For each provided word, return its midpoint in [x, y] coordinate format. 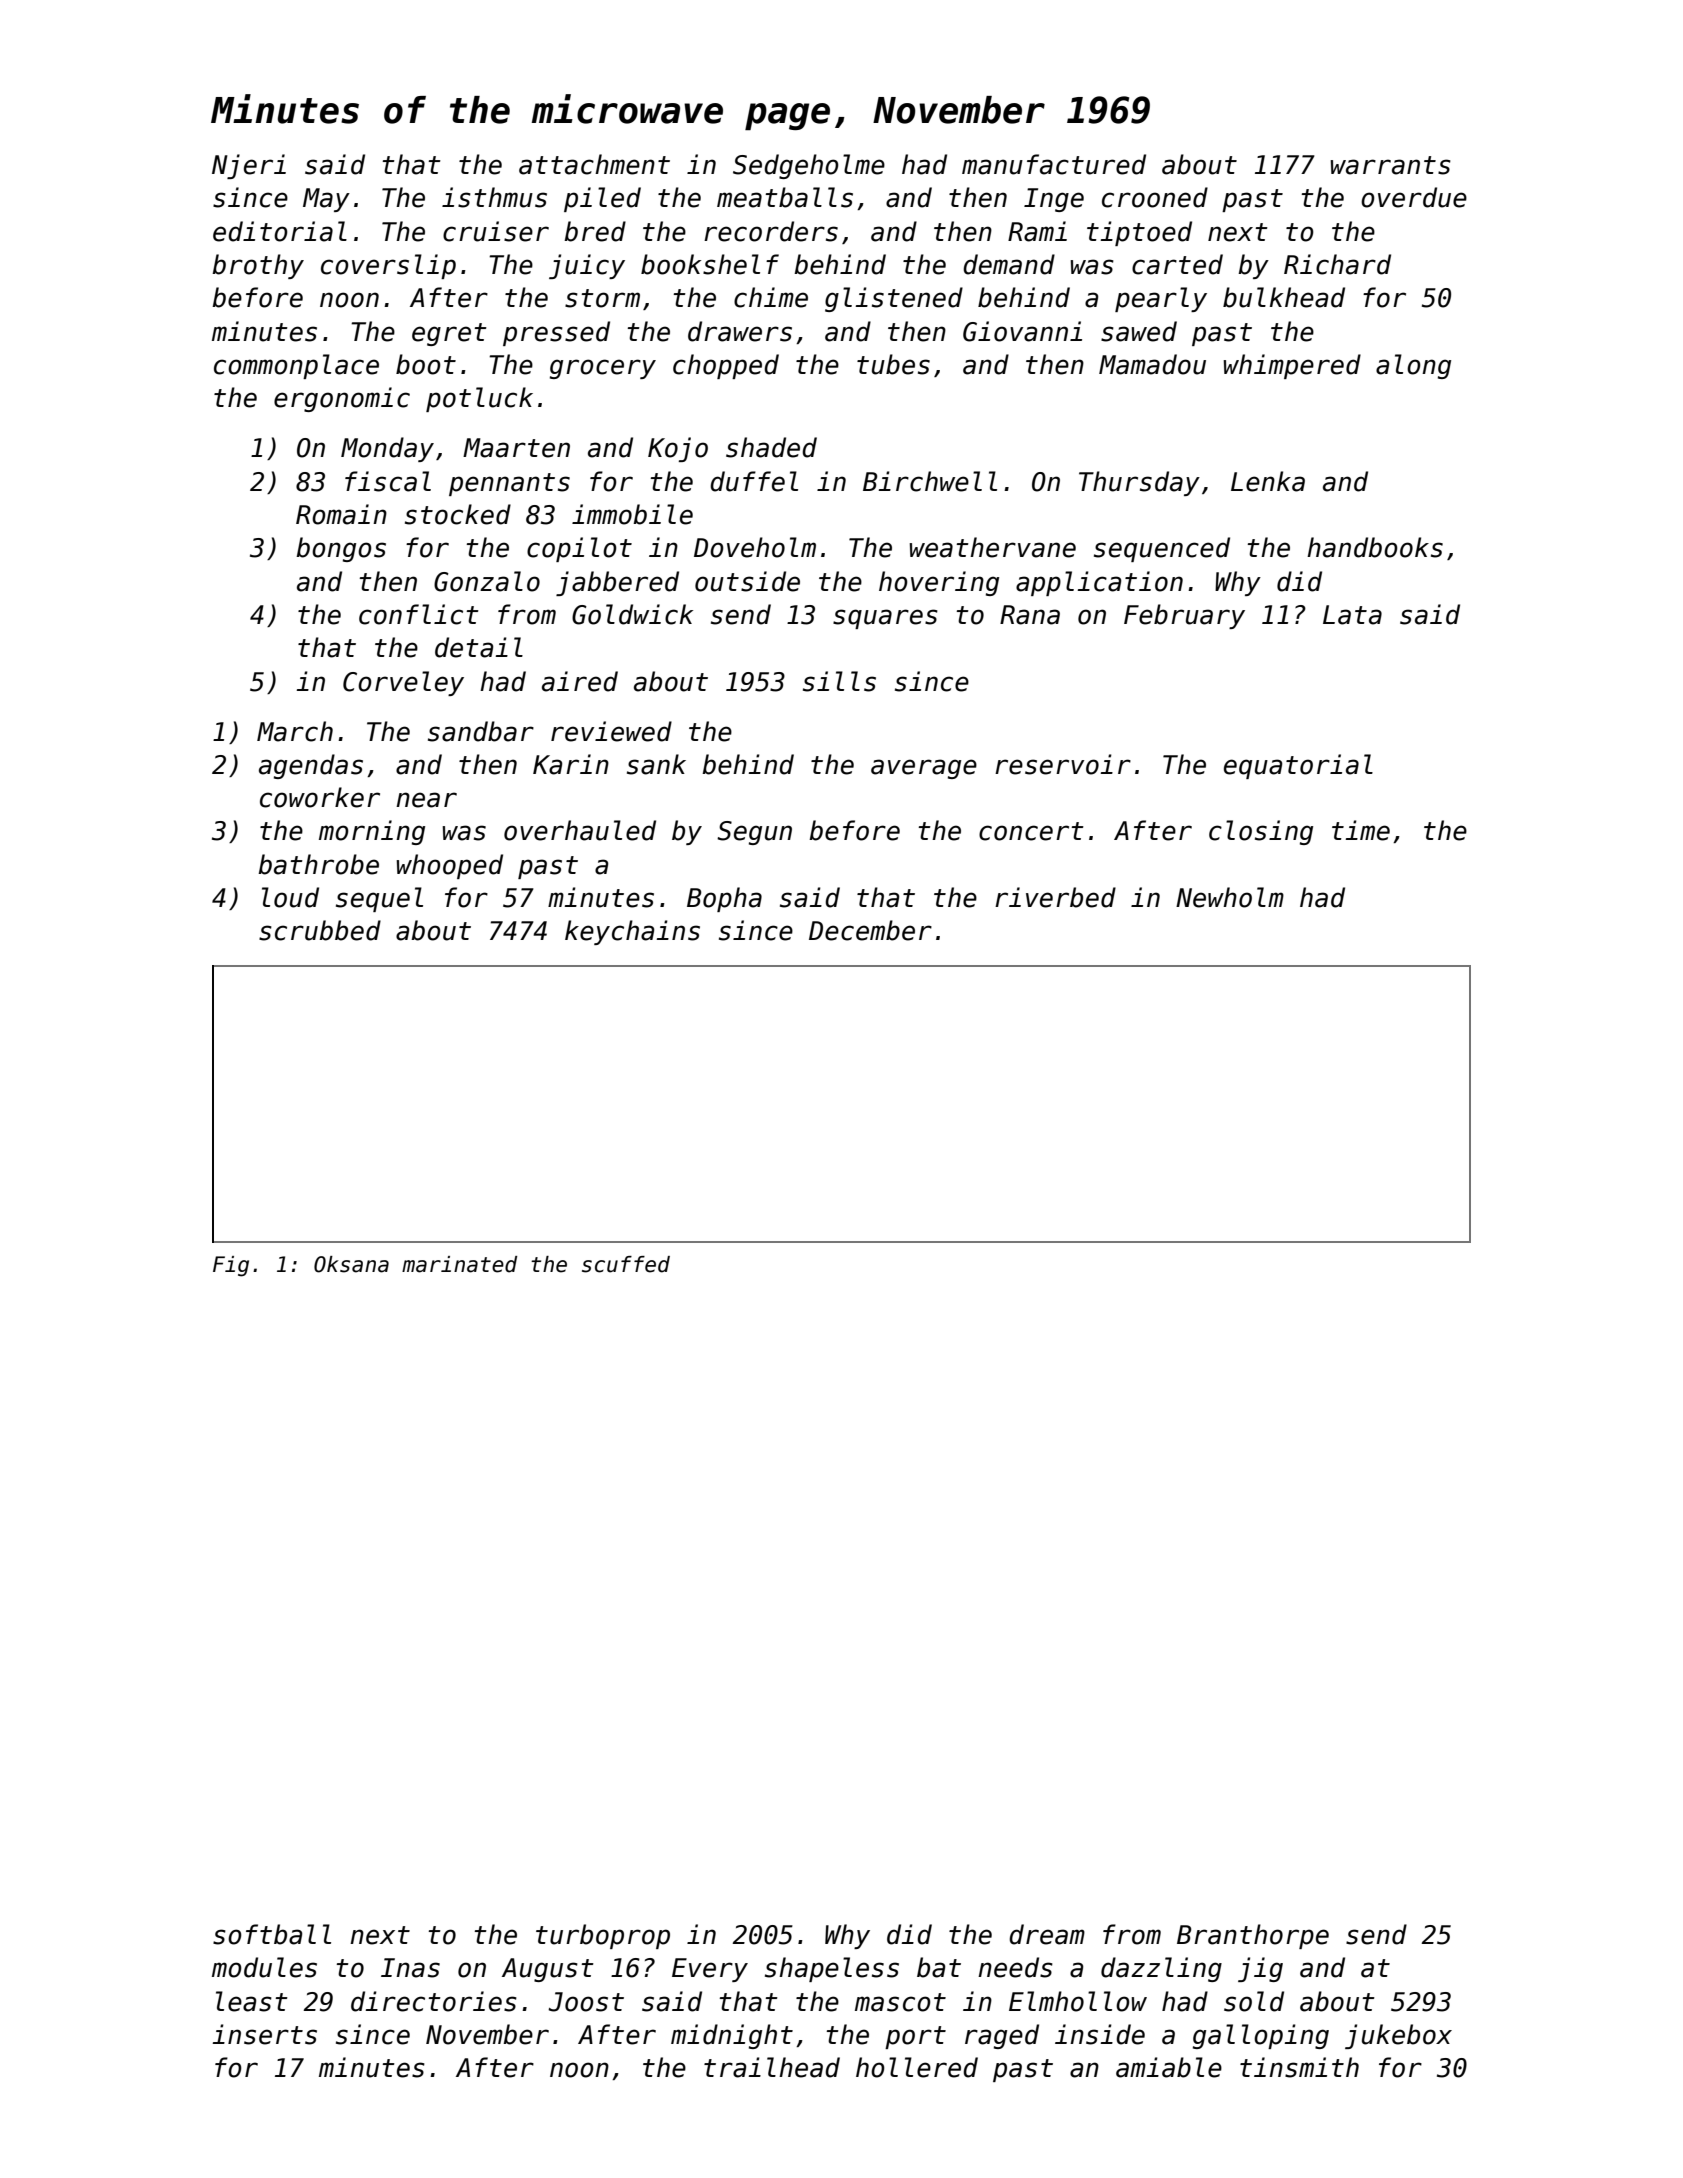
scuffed [626, 1264]
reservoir [1063, 764]
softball [272, 1934]
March [295, 731]
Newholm [1230, 897]
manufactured [1054, 164]
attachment [594, 164]
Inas [410, 1968]
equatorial [1298, 766]
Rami [1037, 231]
